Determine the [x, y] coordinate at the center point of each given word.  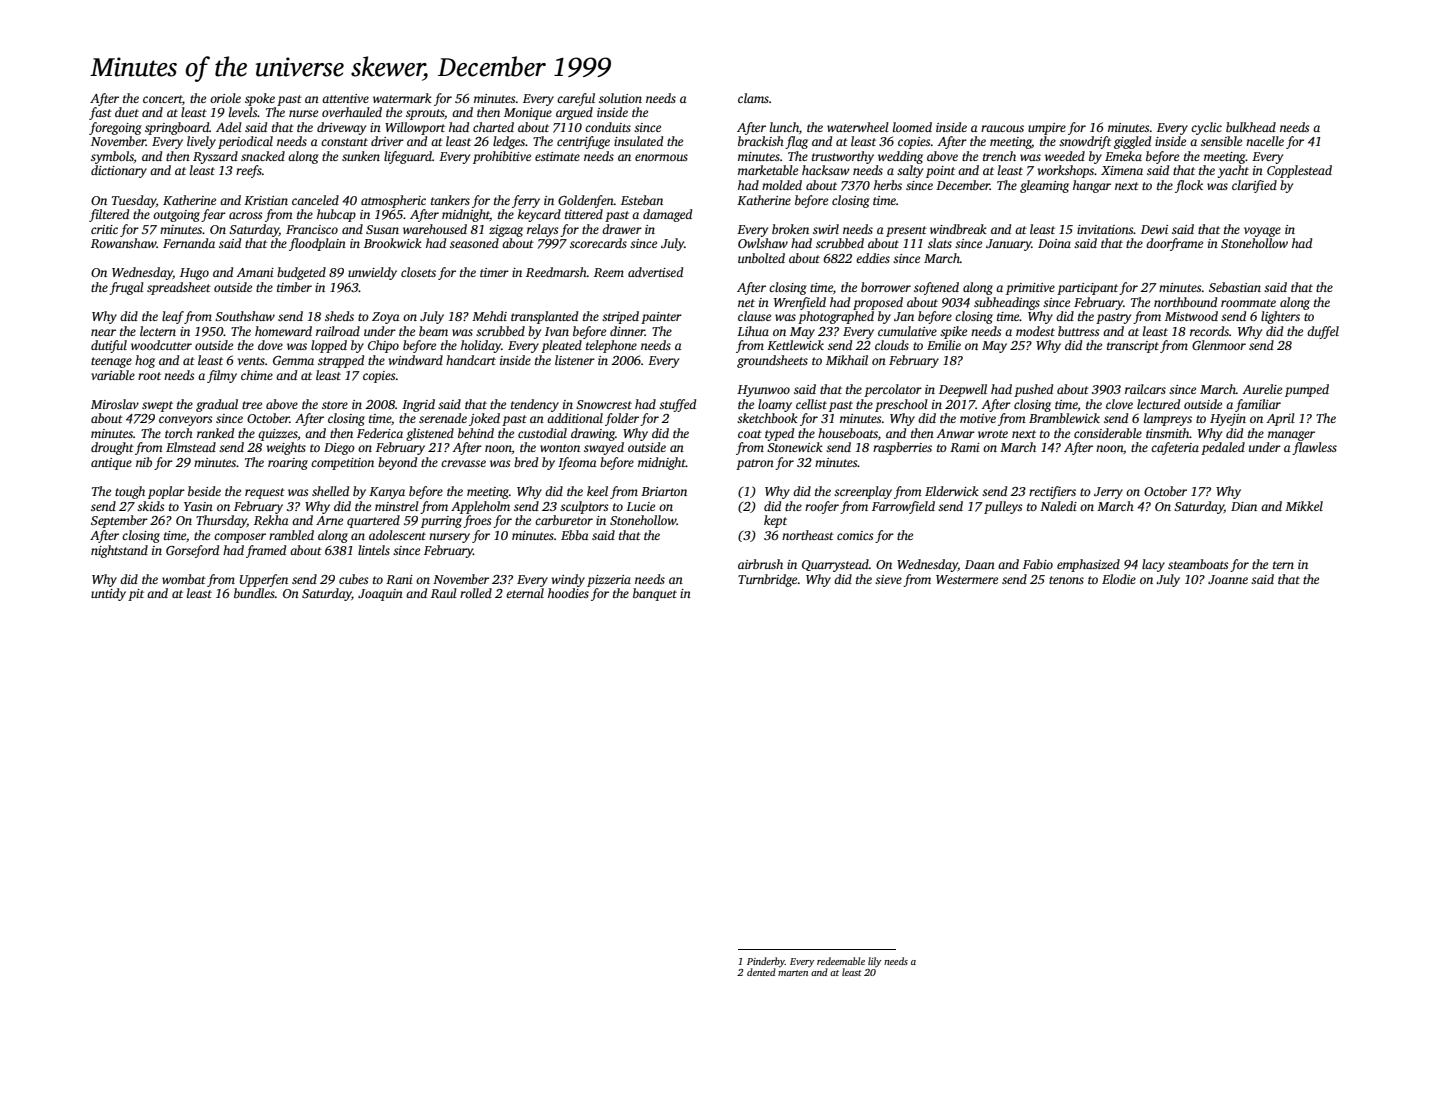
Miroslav [115, 404]
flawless [1314, 448]
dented [761, 972]
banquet [655, 594]
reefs [249, 171]
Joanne [1228, 579]
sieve [888, 579]
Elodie [1119, 579]
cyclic [1206, 128]
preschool [901, 405]
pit [136, 595]
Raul [444, 593]
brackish [761, 141]
